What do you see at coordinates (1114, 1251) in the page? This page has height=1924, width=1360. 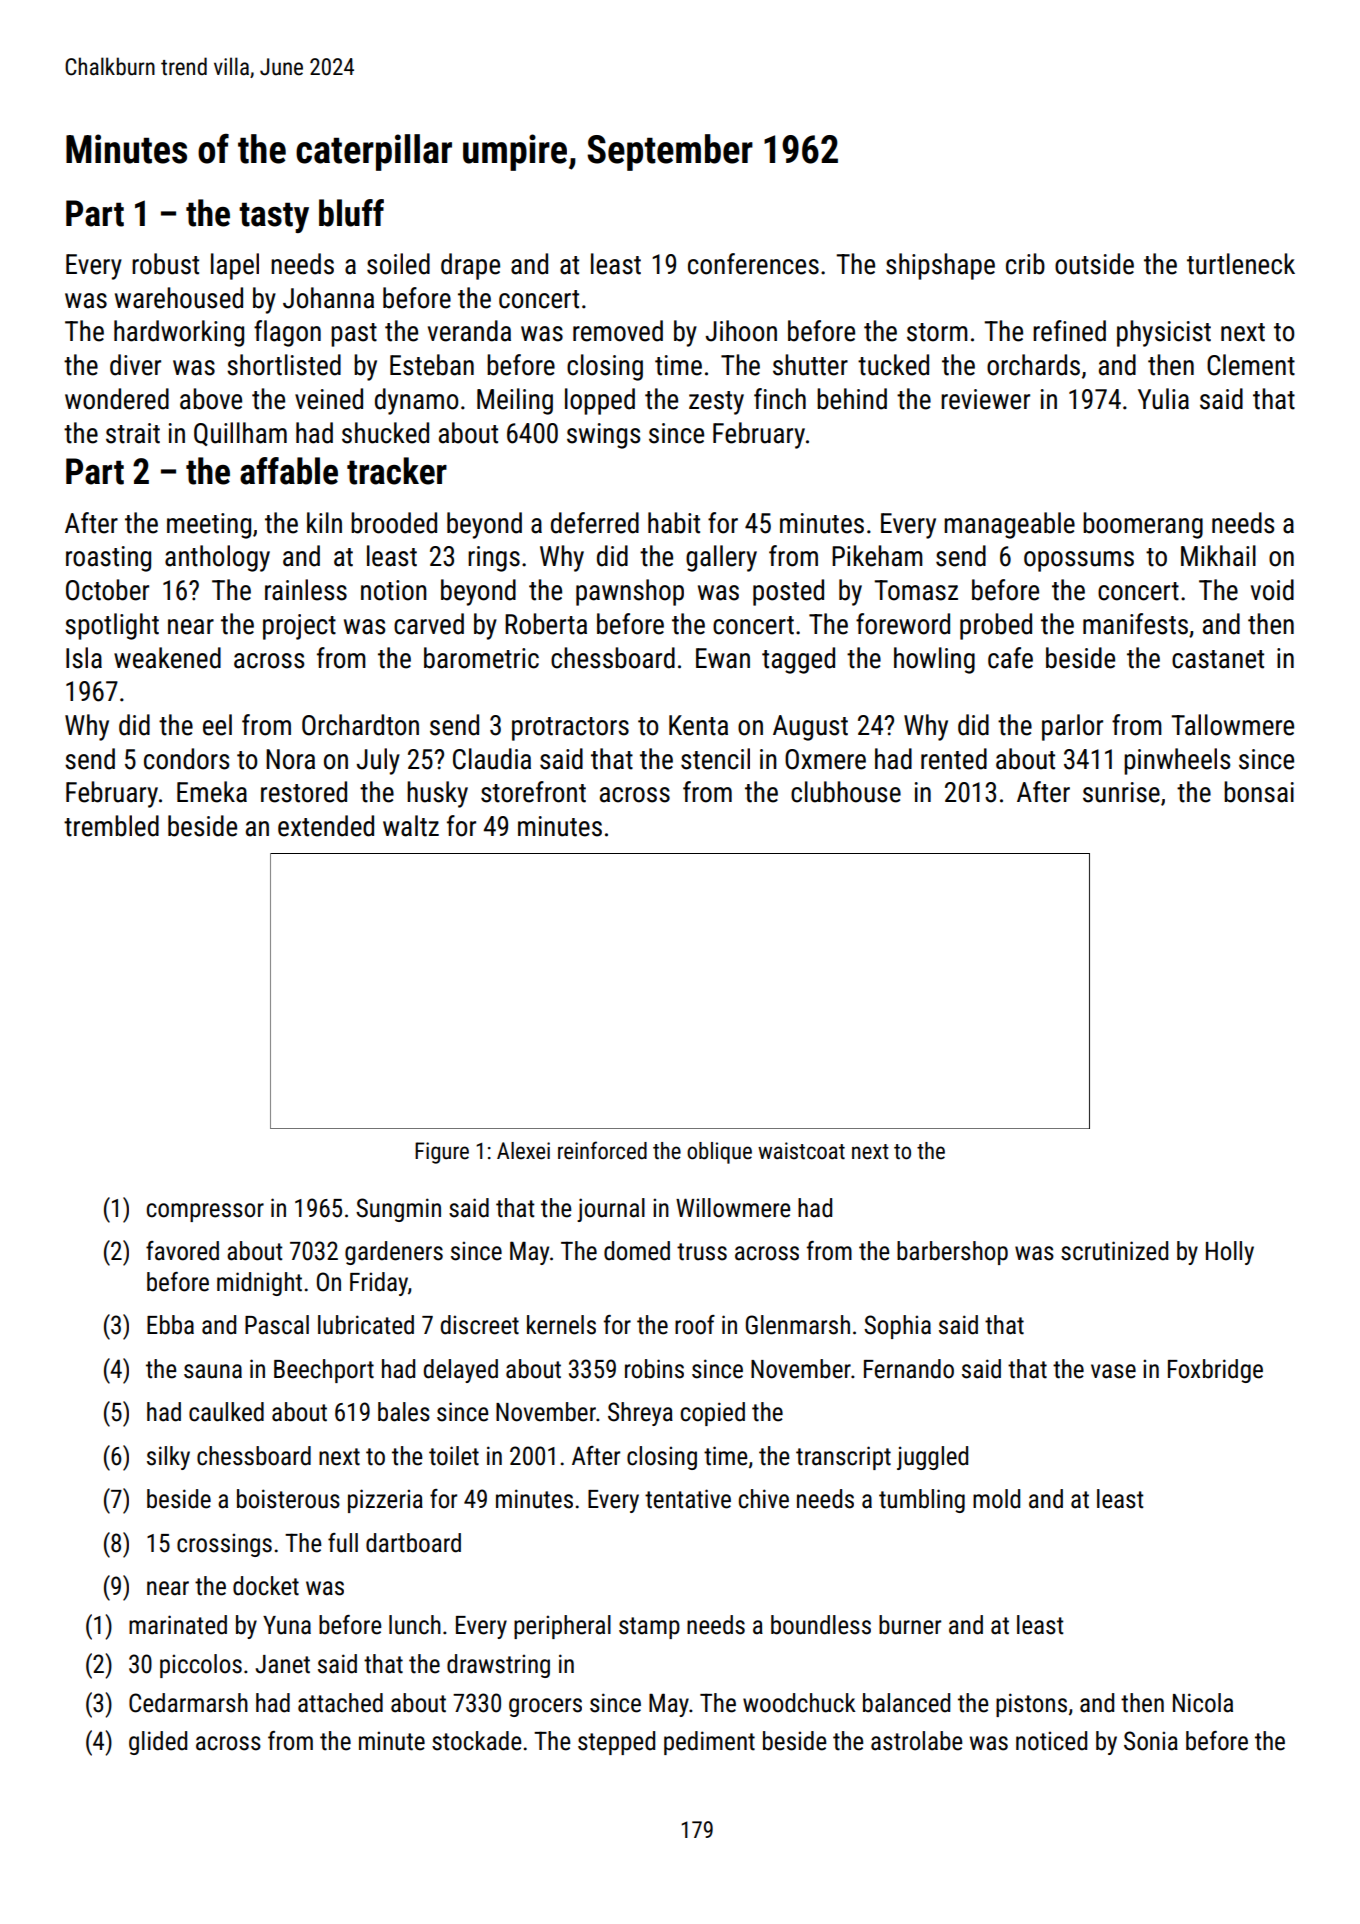 I see `scrutinized` at bounding box center [1114, 1251].
